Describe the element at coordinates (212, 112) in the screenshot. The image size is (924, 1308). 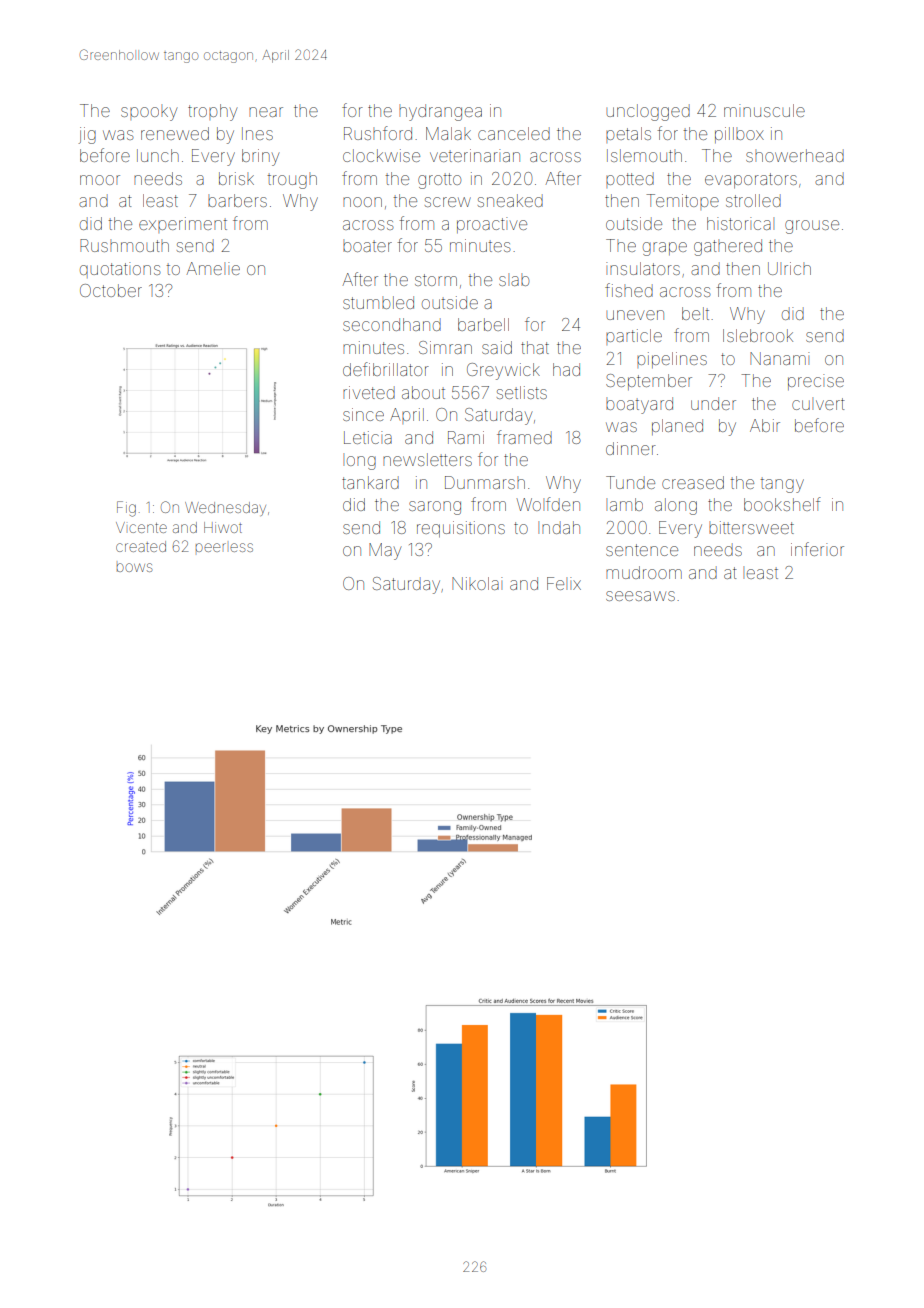
I see `trophy` at that location.
